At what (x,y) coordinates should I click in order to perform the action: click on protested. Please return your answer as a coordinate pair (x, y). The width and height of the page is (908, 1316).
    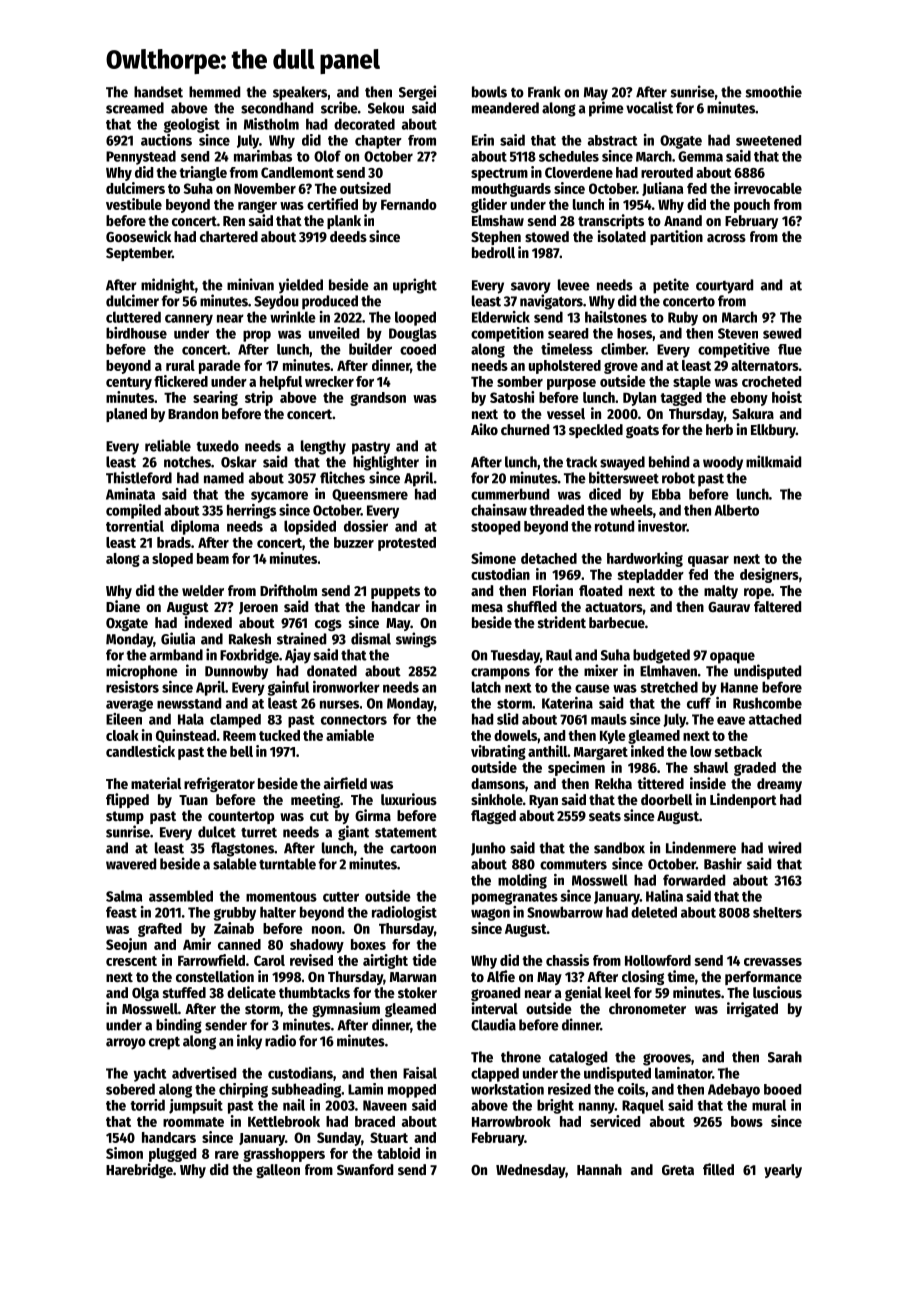
    Looking at the image, I should click on (407, 544).
